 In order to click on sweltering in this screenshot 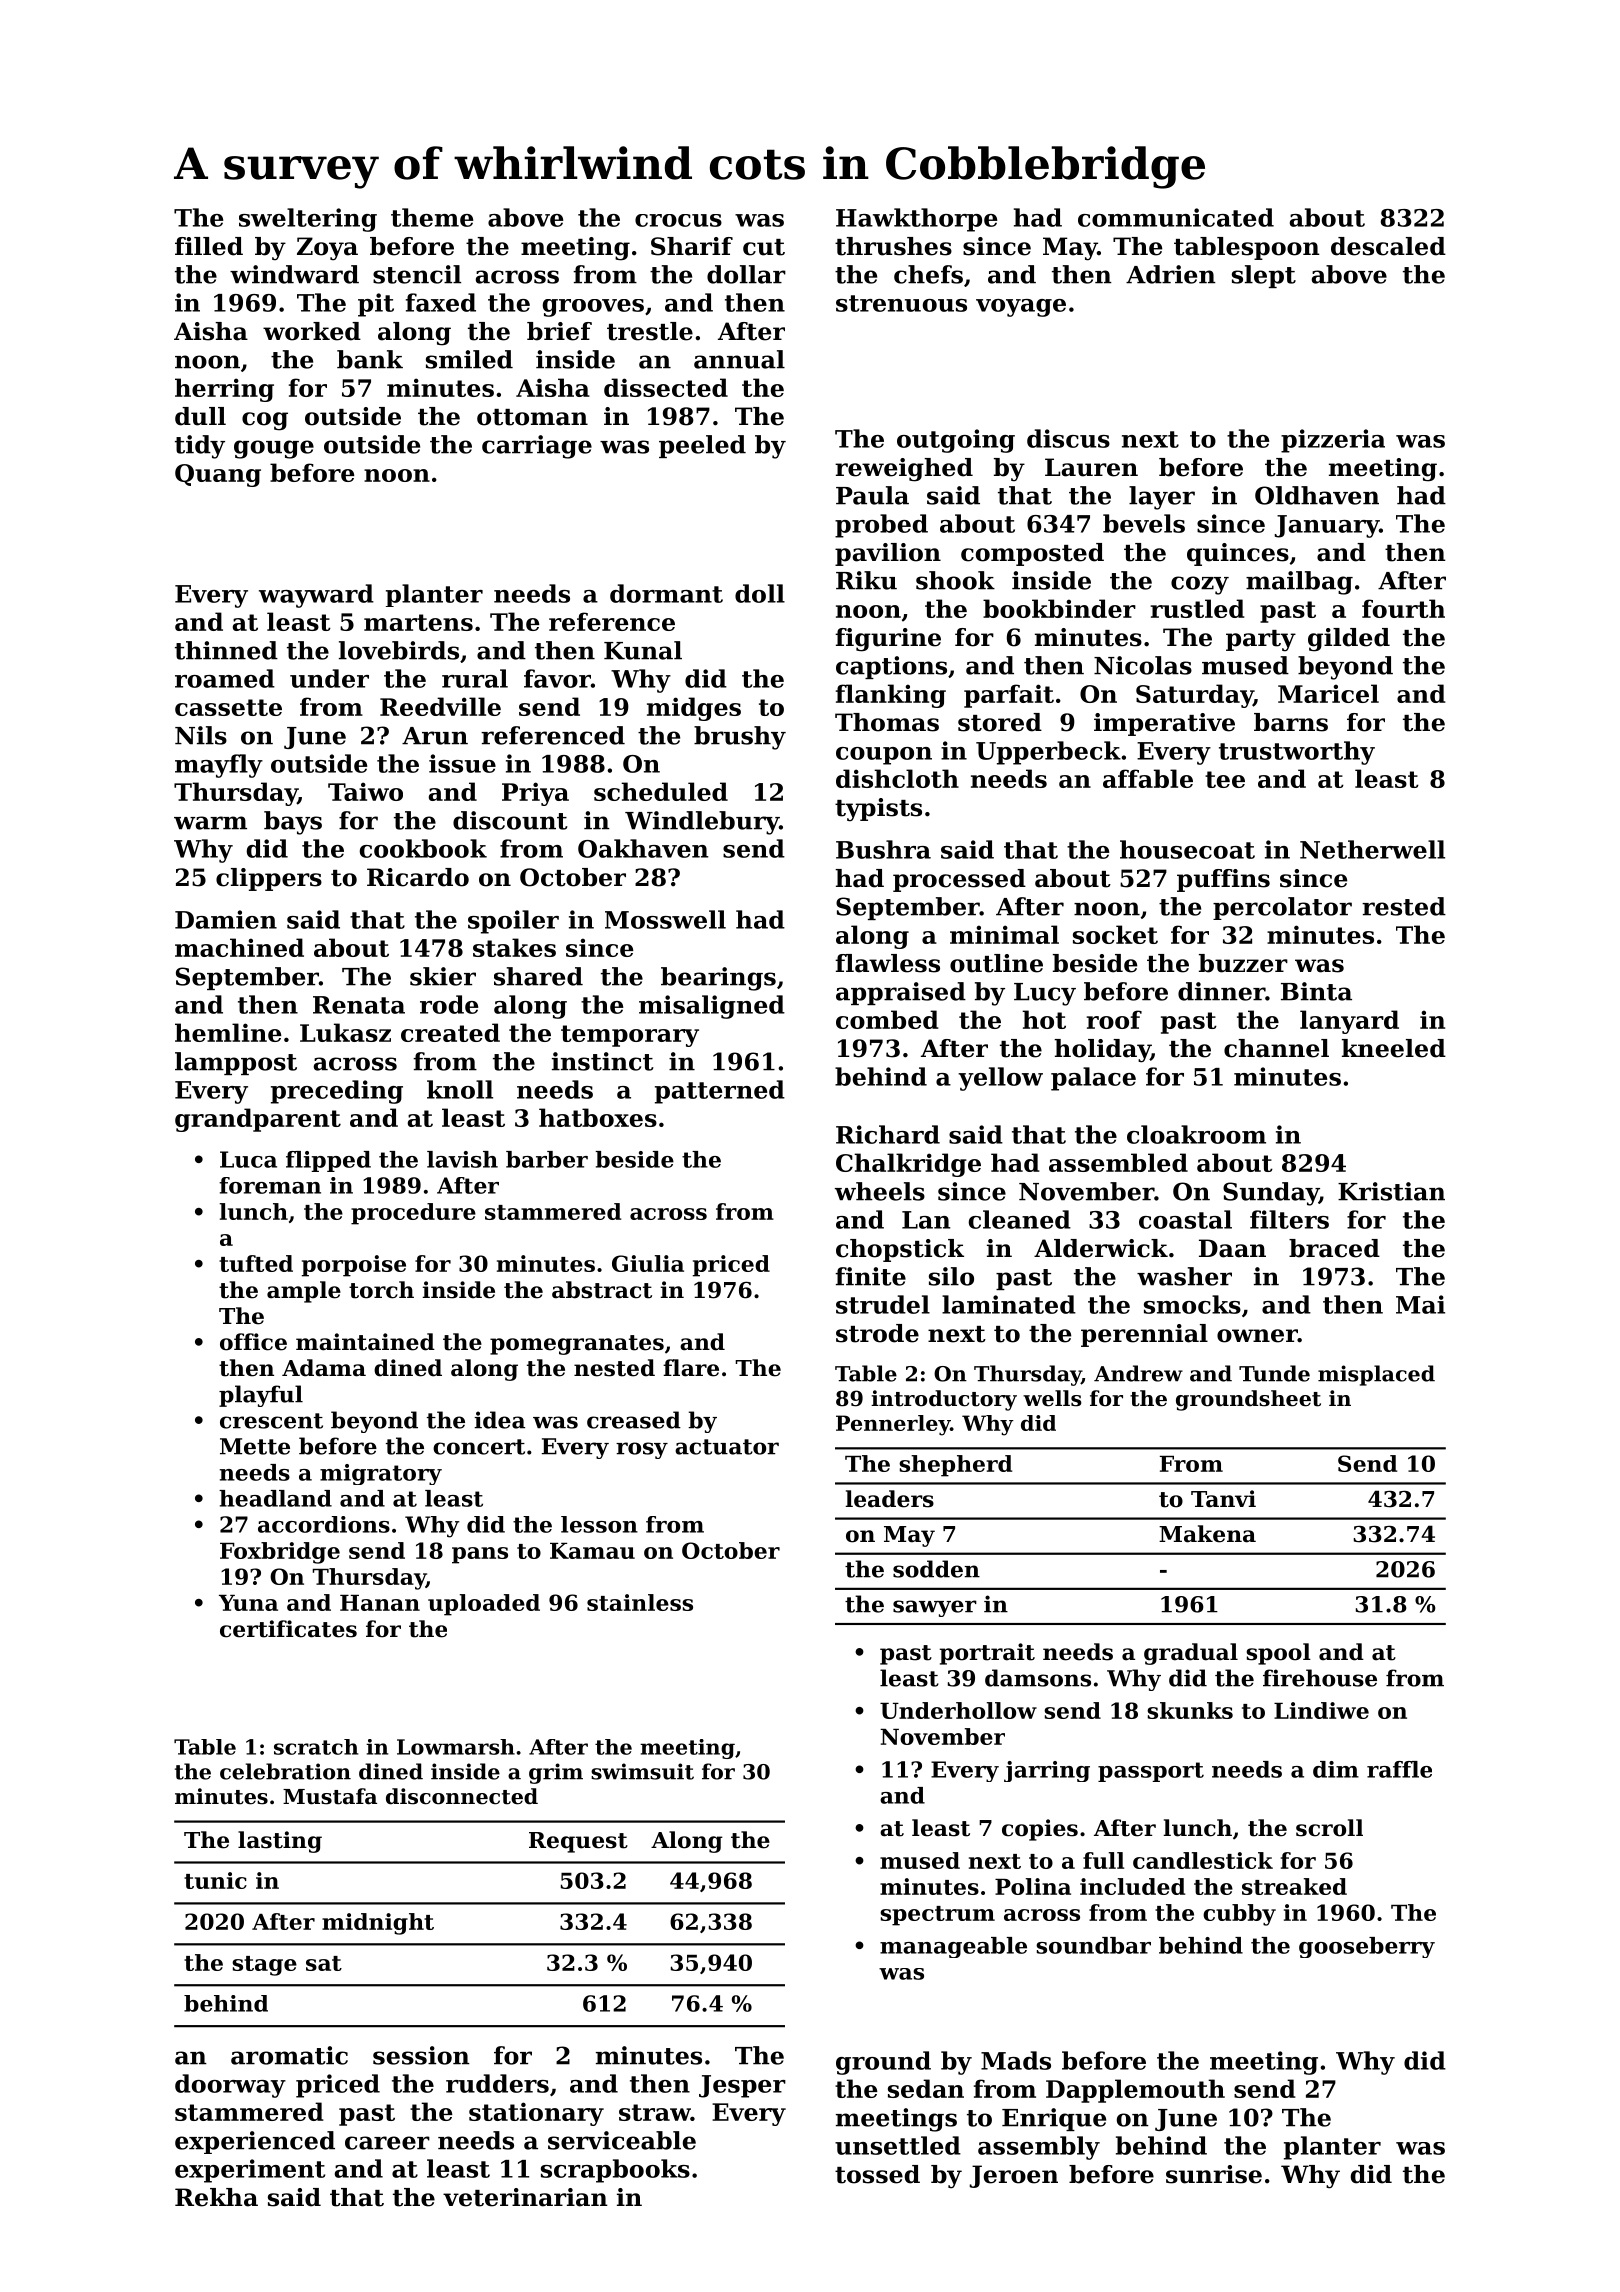, I will do `click(308, 220)`.
